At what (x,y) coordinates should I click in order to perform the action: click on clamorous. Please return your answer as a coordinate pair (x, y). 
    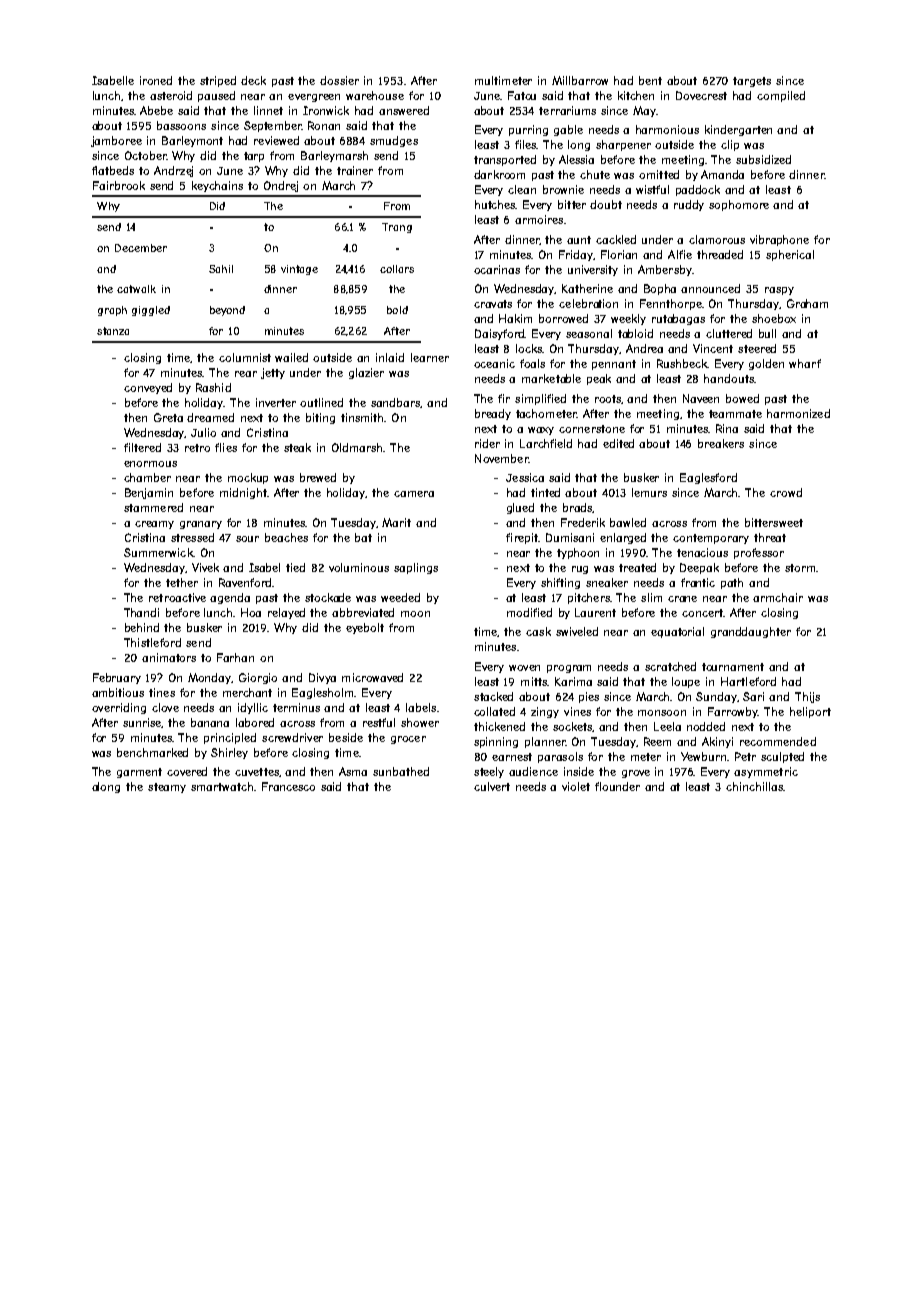
    Looking at the image, I should click on (717, 239).
